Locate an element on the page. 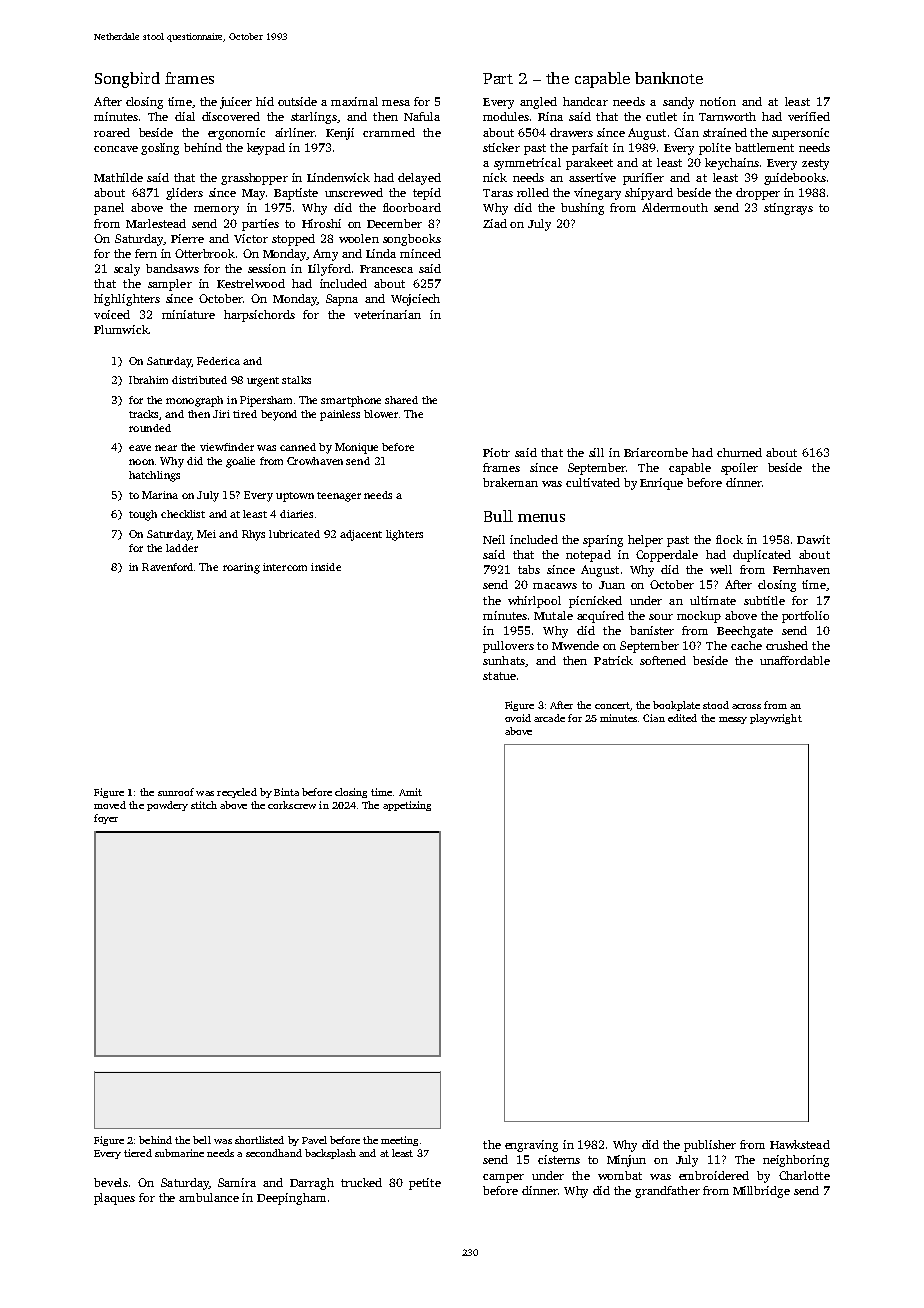 This document has height=1308, width=924. modules is located at coordinates (506, 116).
